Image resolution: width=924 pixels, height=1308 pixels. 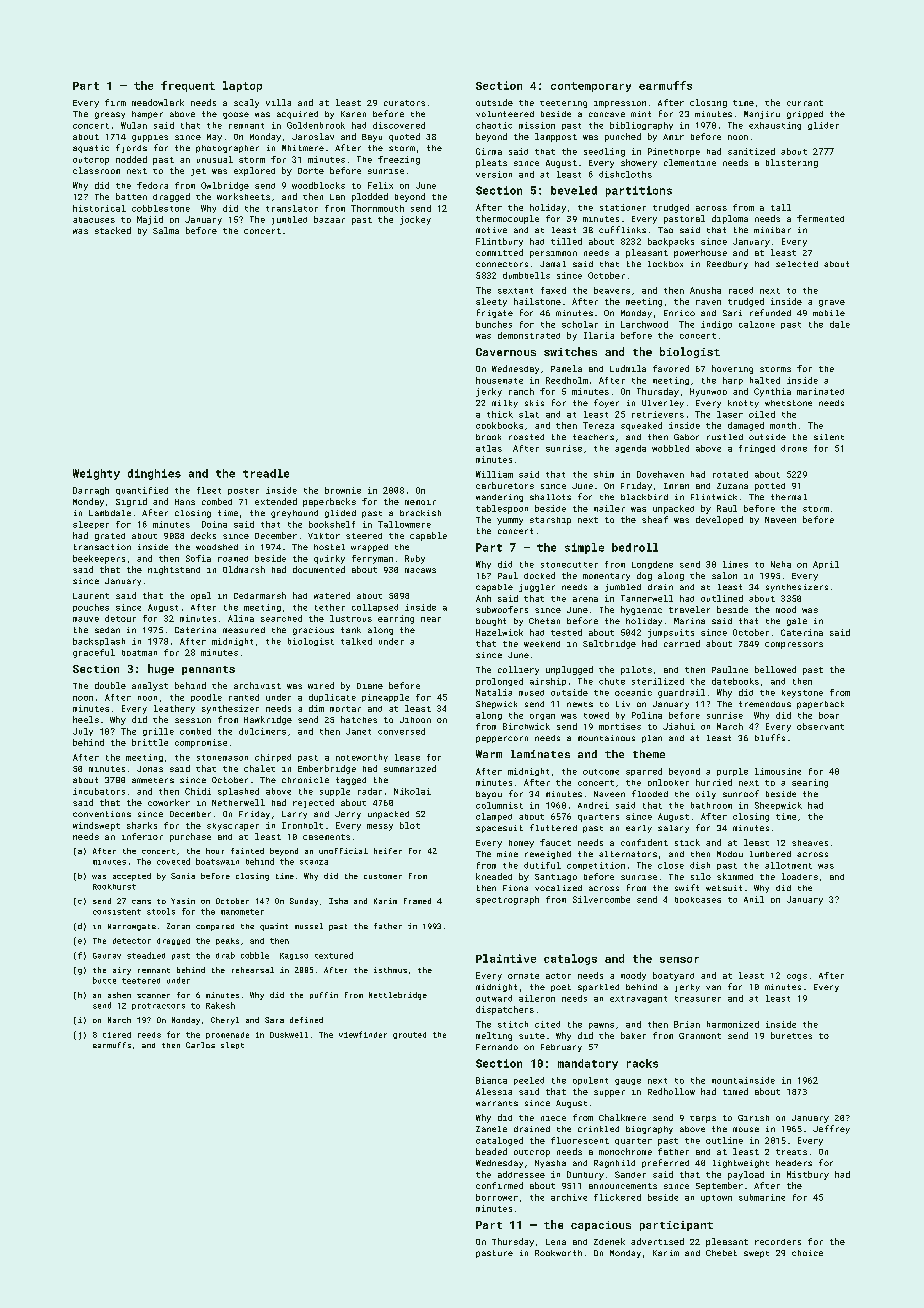 What do you see at coordinates (114, 887) in the screenshot?
I see `Rookhurst` at bounding box center [114, 887].
